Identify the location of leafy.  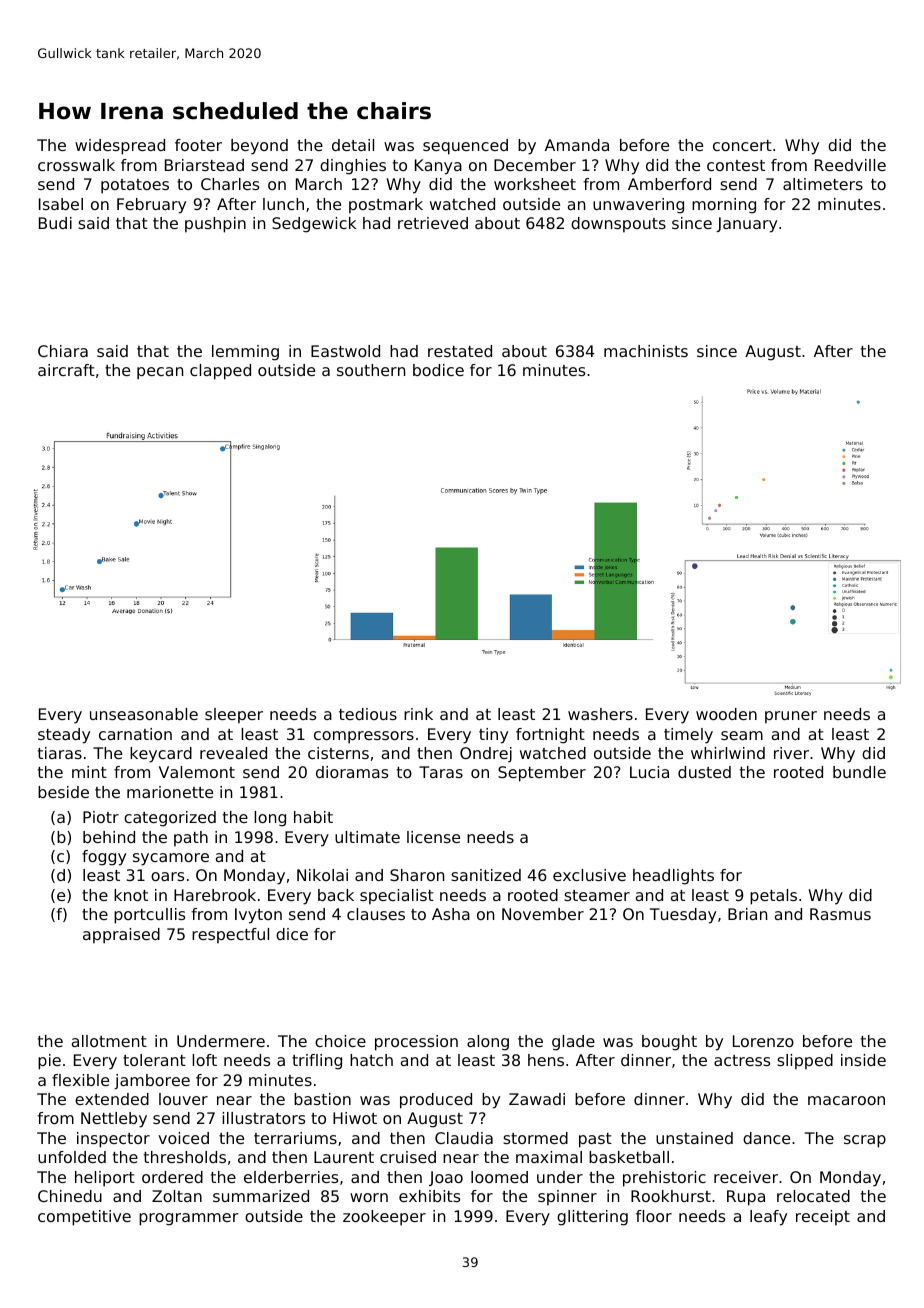
(768, 1218).
